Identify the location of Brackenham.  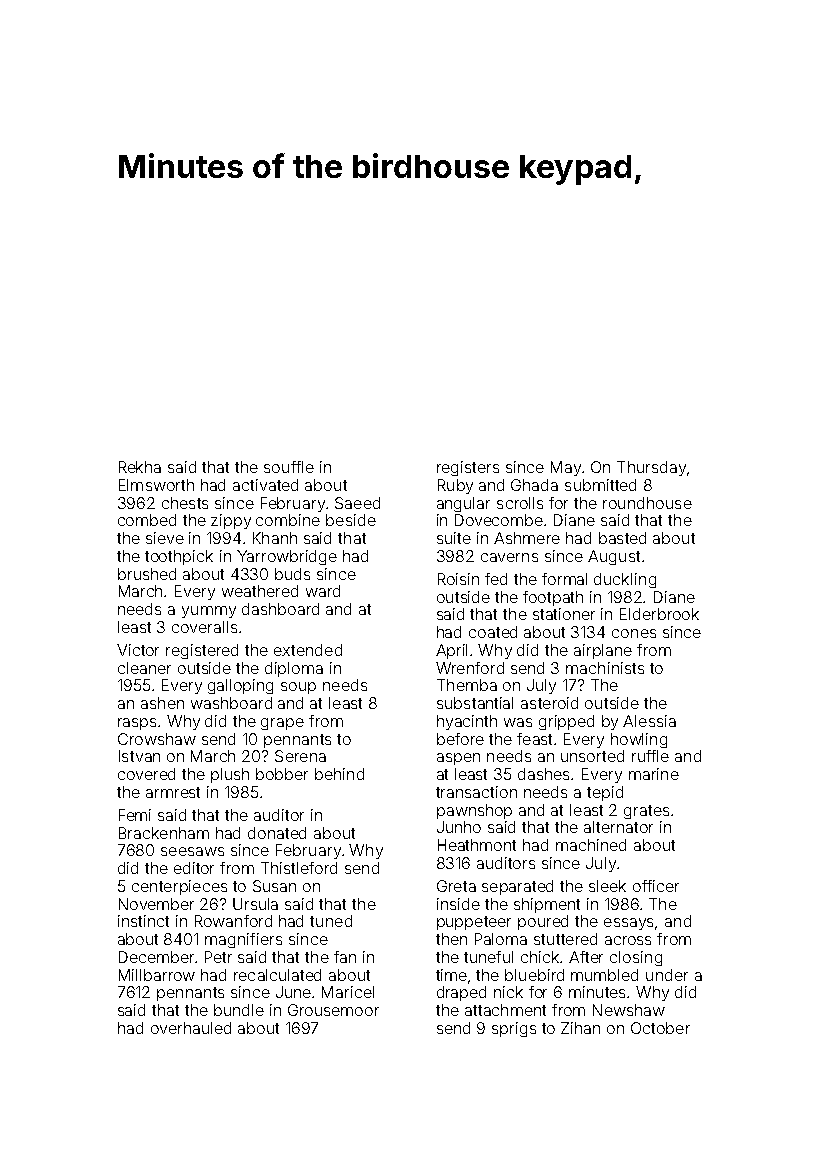
(164, 833).
